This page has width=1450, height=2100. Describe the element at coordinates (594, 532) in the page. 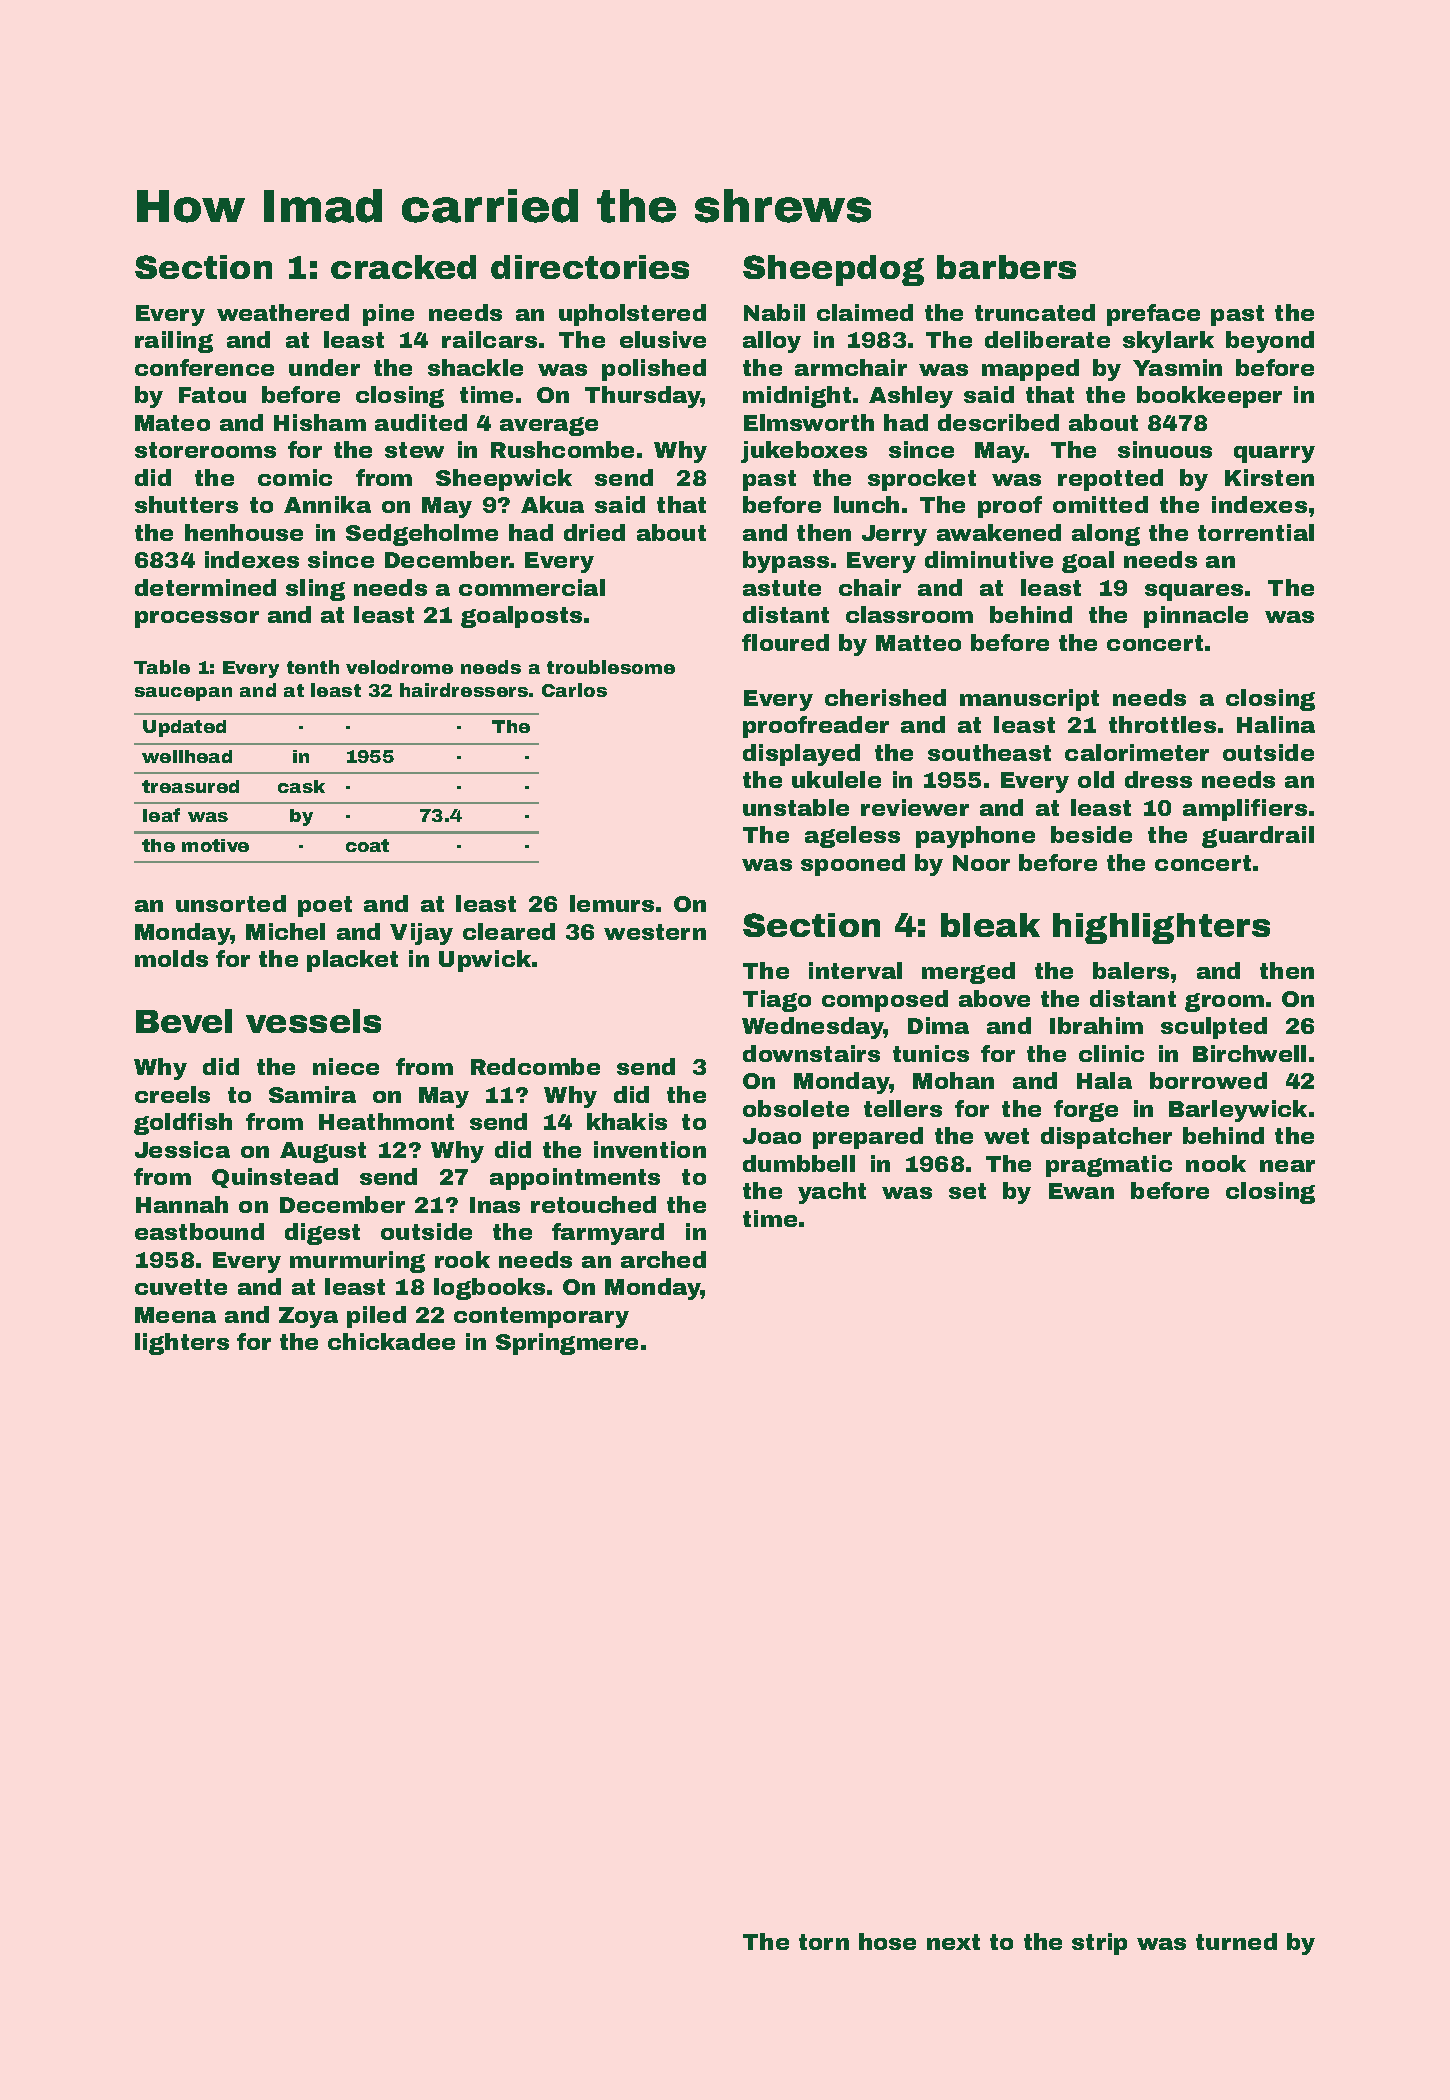

I see `dried` at that location.
